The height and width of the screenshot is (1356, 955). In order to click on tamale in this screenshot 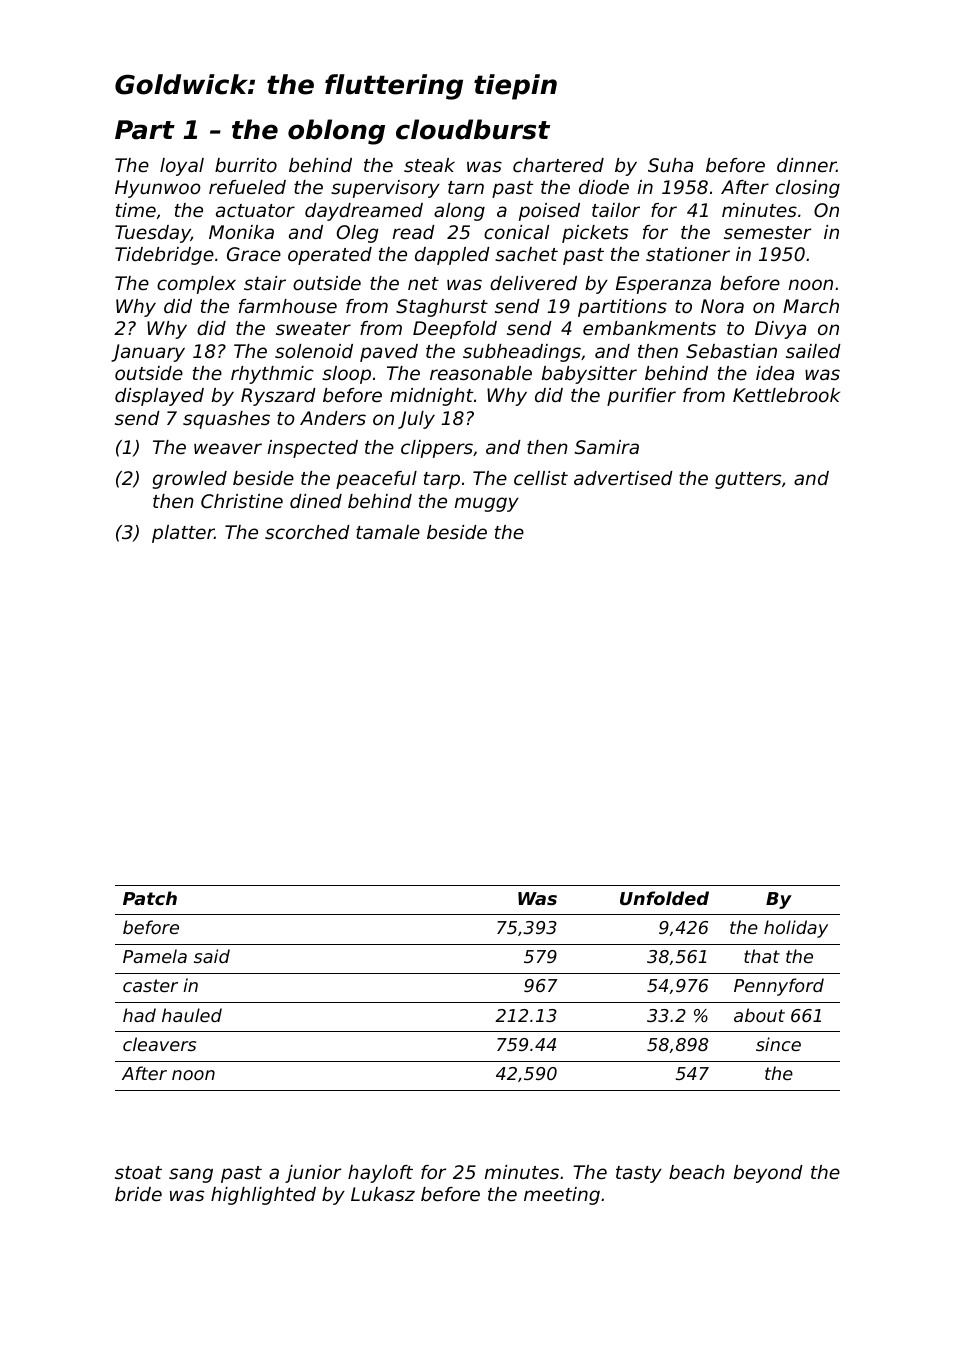, I will do `click(388, 532)`.
